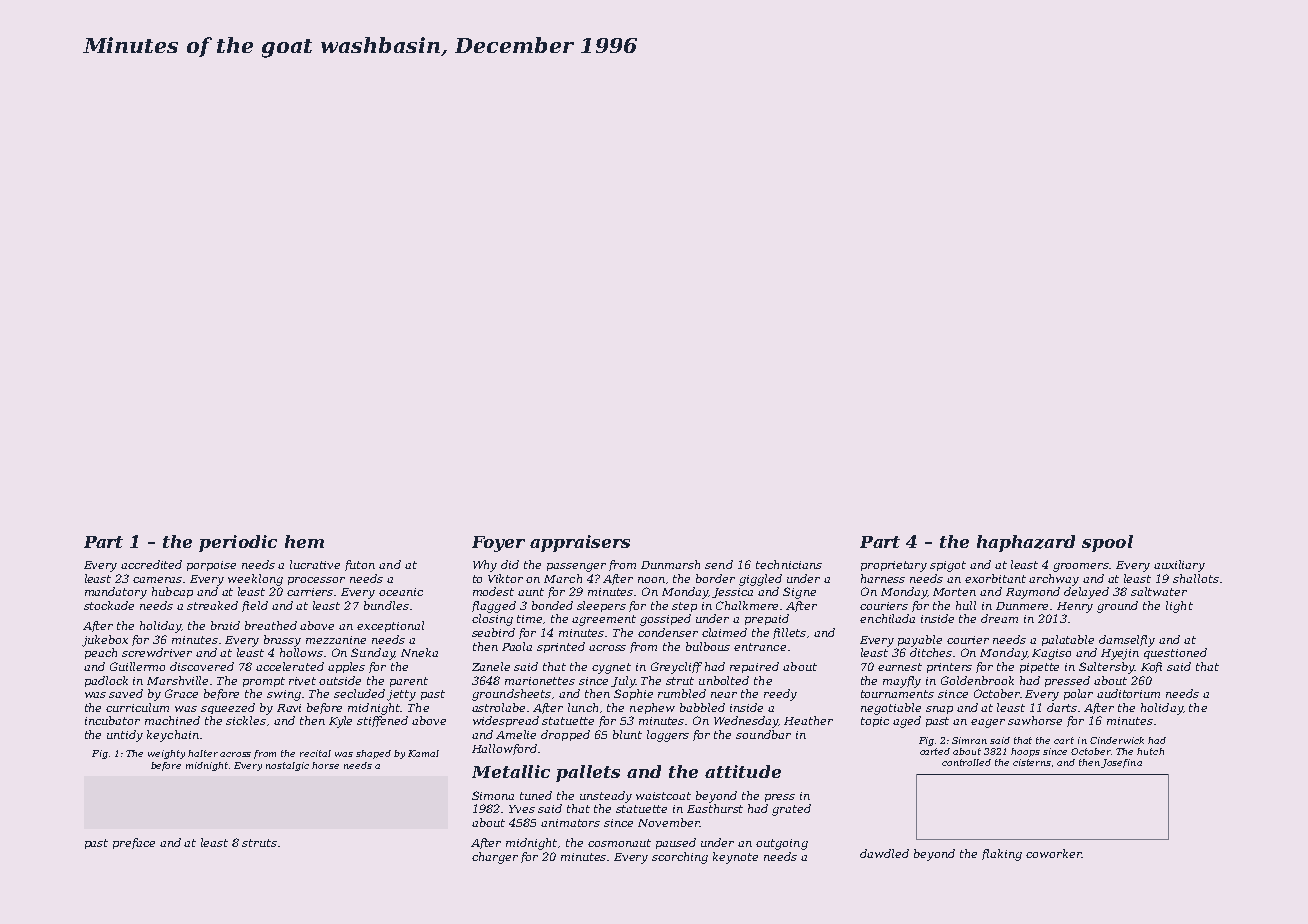 The width and height of the screenshot is (1308, 924). What do you see at coordinates (1128, 693) in the screenshot?
I see `auditorium` at bounding box center [1128, 693].
